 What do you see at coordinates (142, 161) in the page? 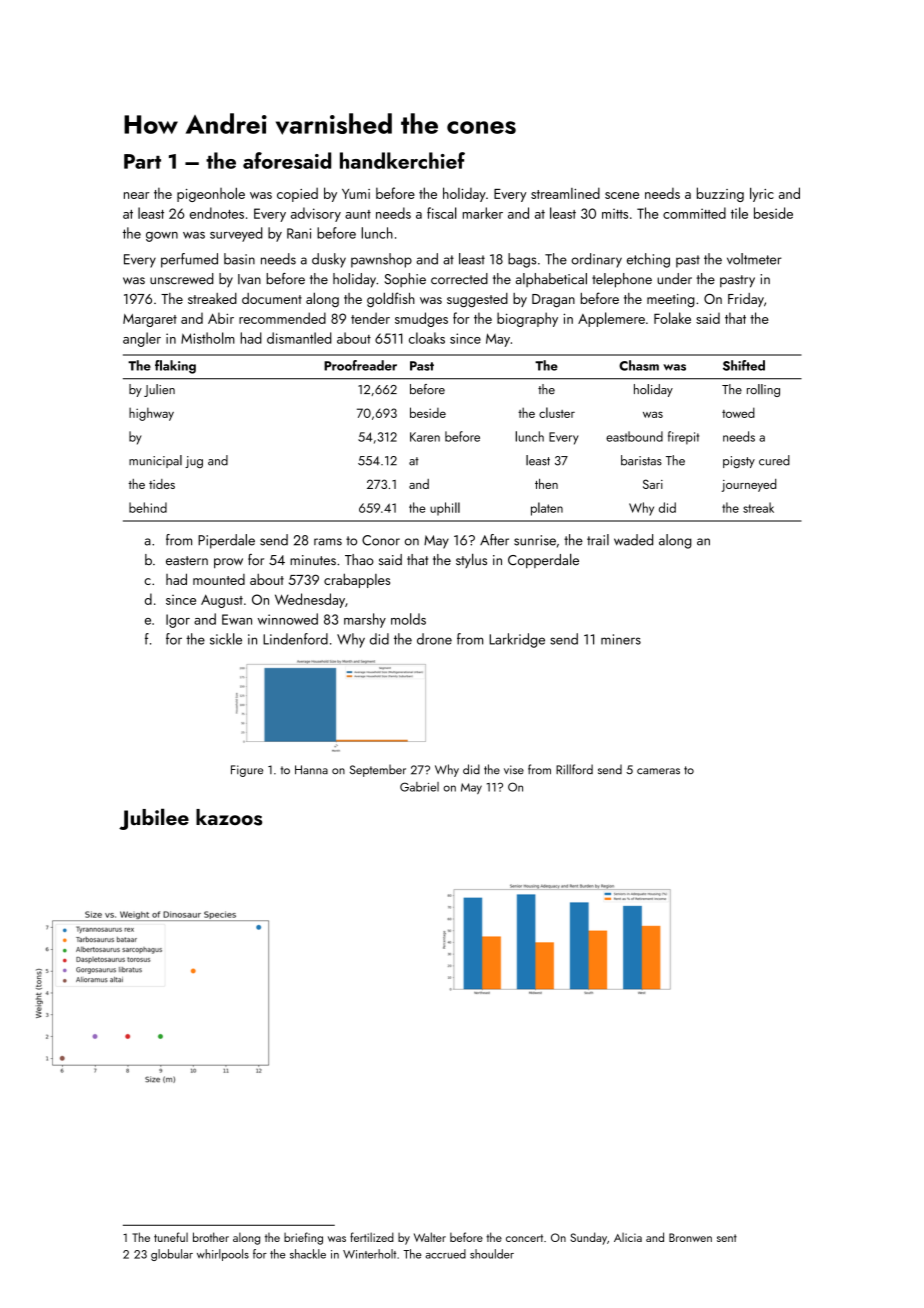
I see `Part` at bounding box center [142, 161].
